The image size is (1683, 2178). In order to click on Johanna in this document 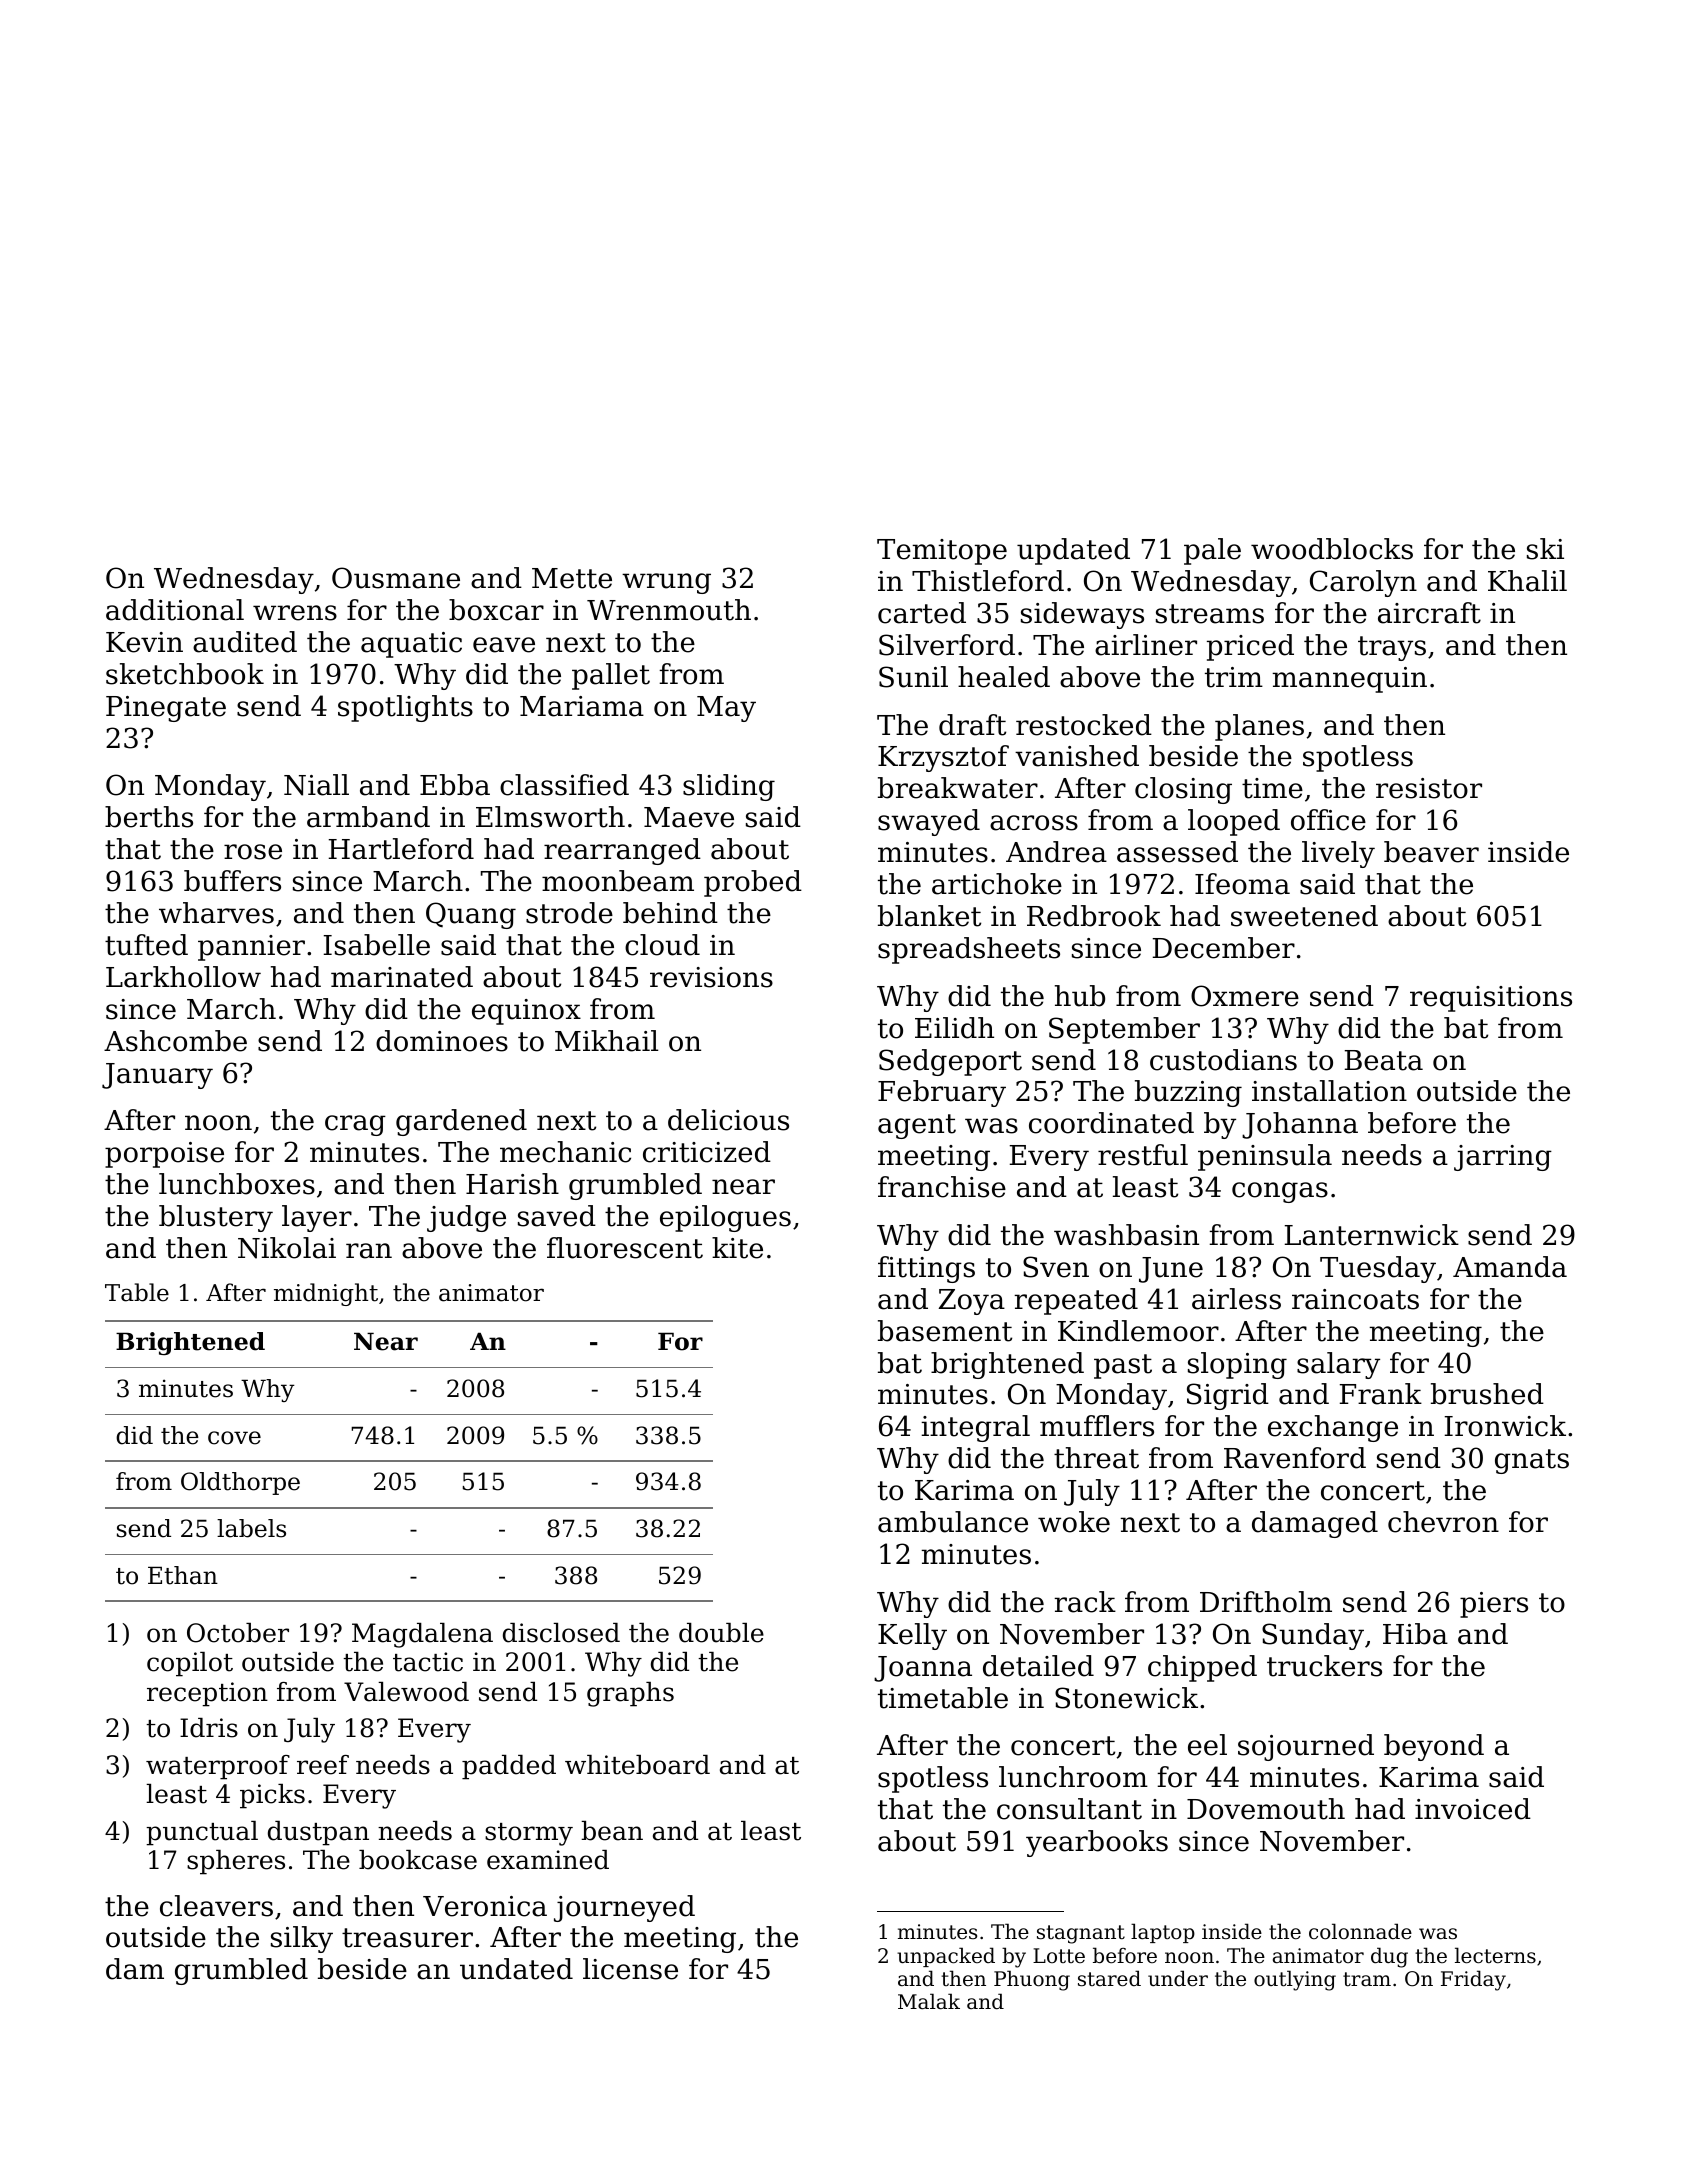, I will do `click(1300, 1125)`.
